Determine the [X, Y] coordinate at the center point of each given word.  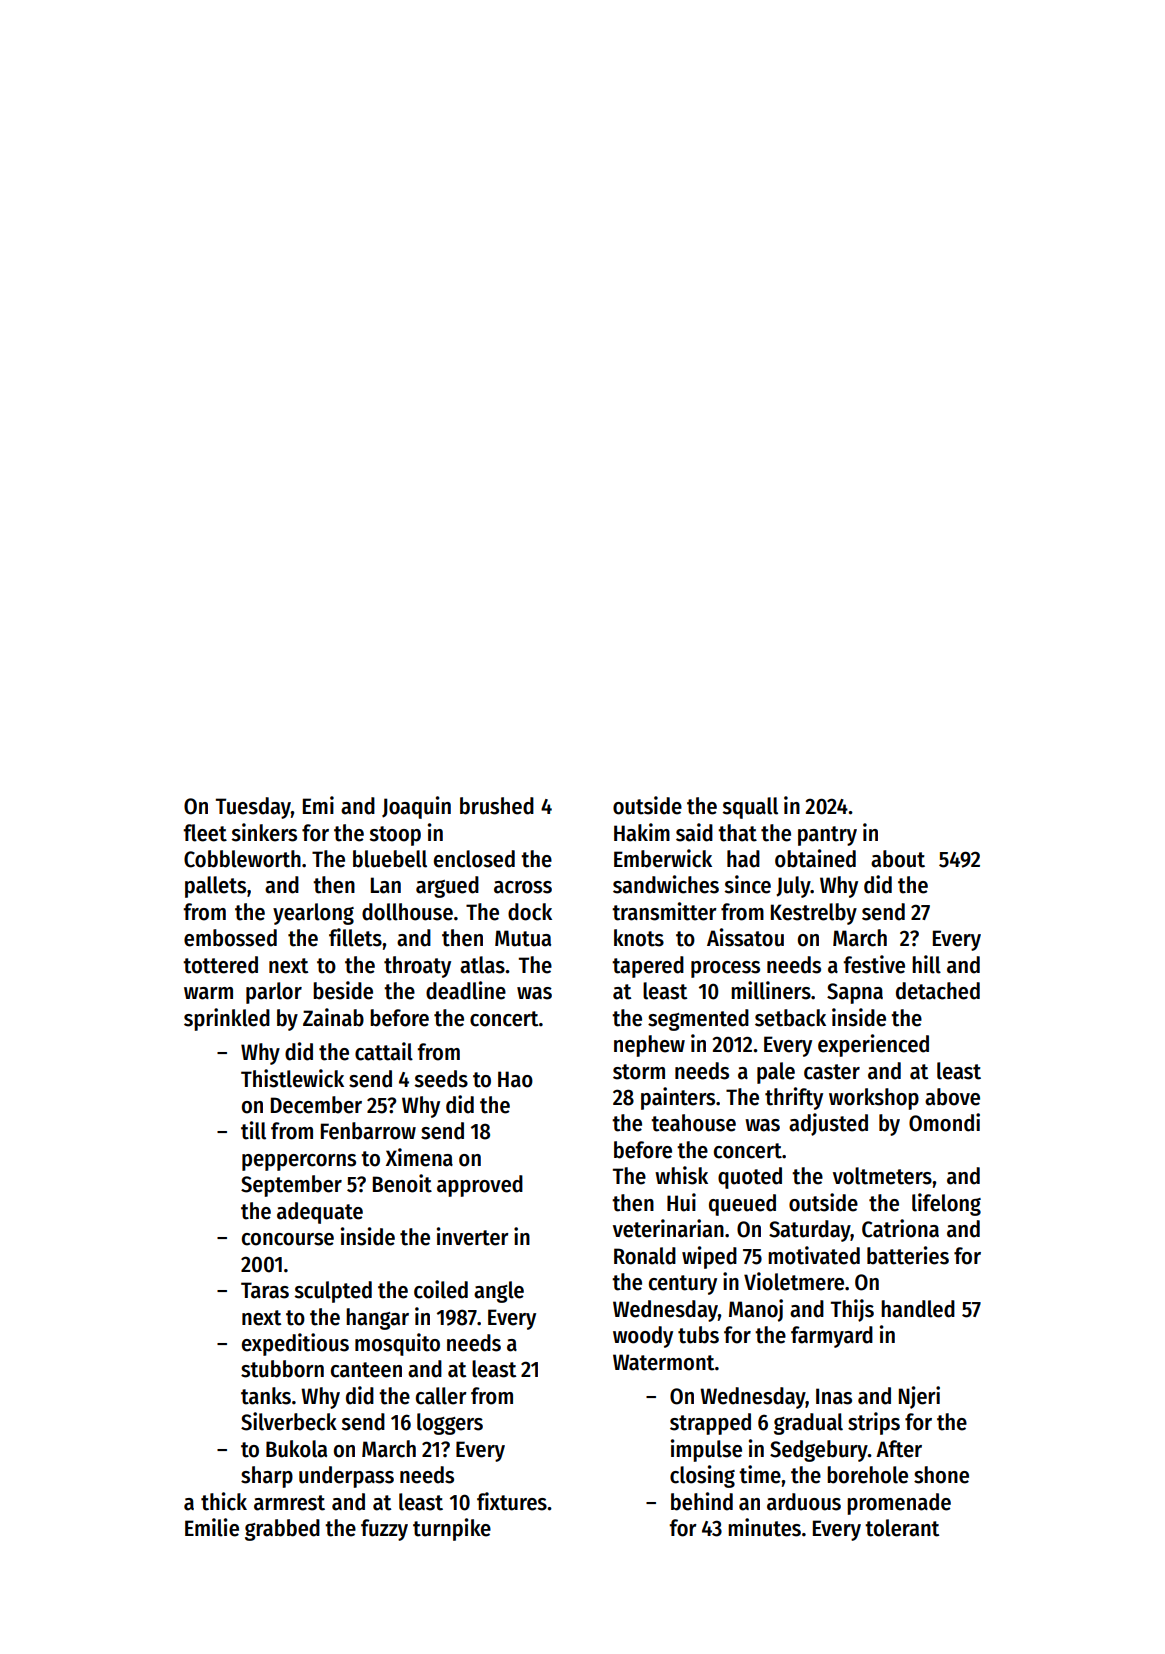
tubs [698, 1335]
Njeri [919, 1397]
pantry [827, 836]
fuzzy [384, 1530]
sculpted [333, 1292]
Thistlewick [292, 1078]
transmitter [664, 911]
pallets [215, 887]
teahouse [693, 1123]
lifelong [946, 1204]
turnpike [452, 1529]
